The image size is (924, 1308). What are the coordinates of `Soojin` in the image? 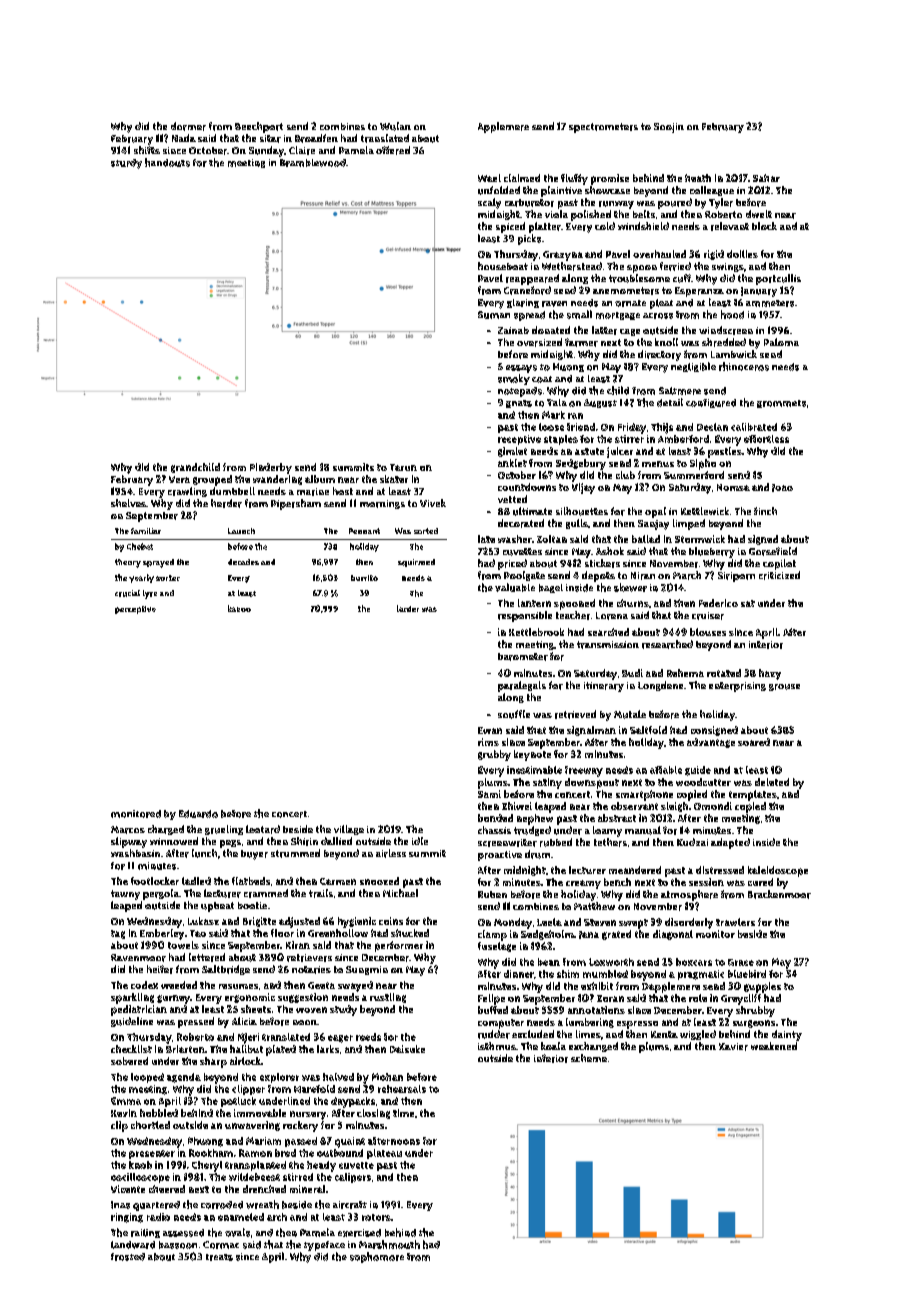 It's located at (669, 128).
